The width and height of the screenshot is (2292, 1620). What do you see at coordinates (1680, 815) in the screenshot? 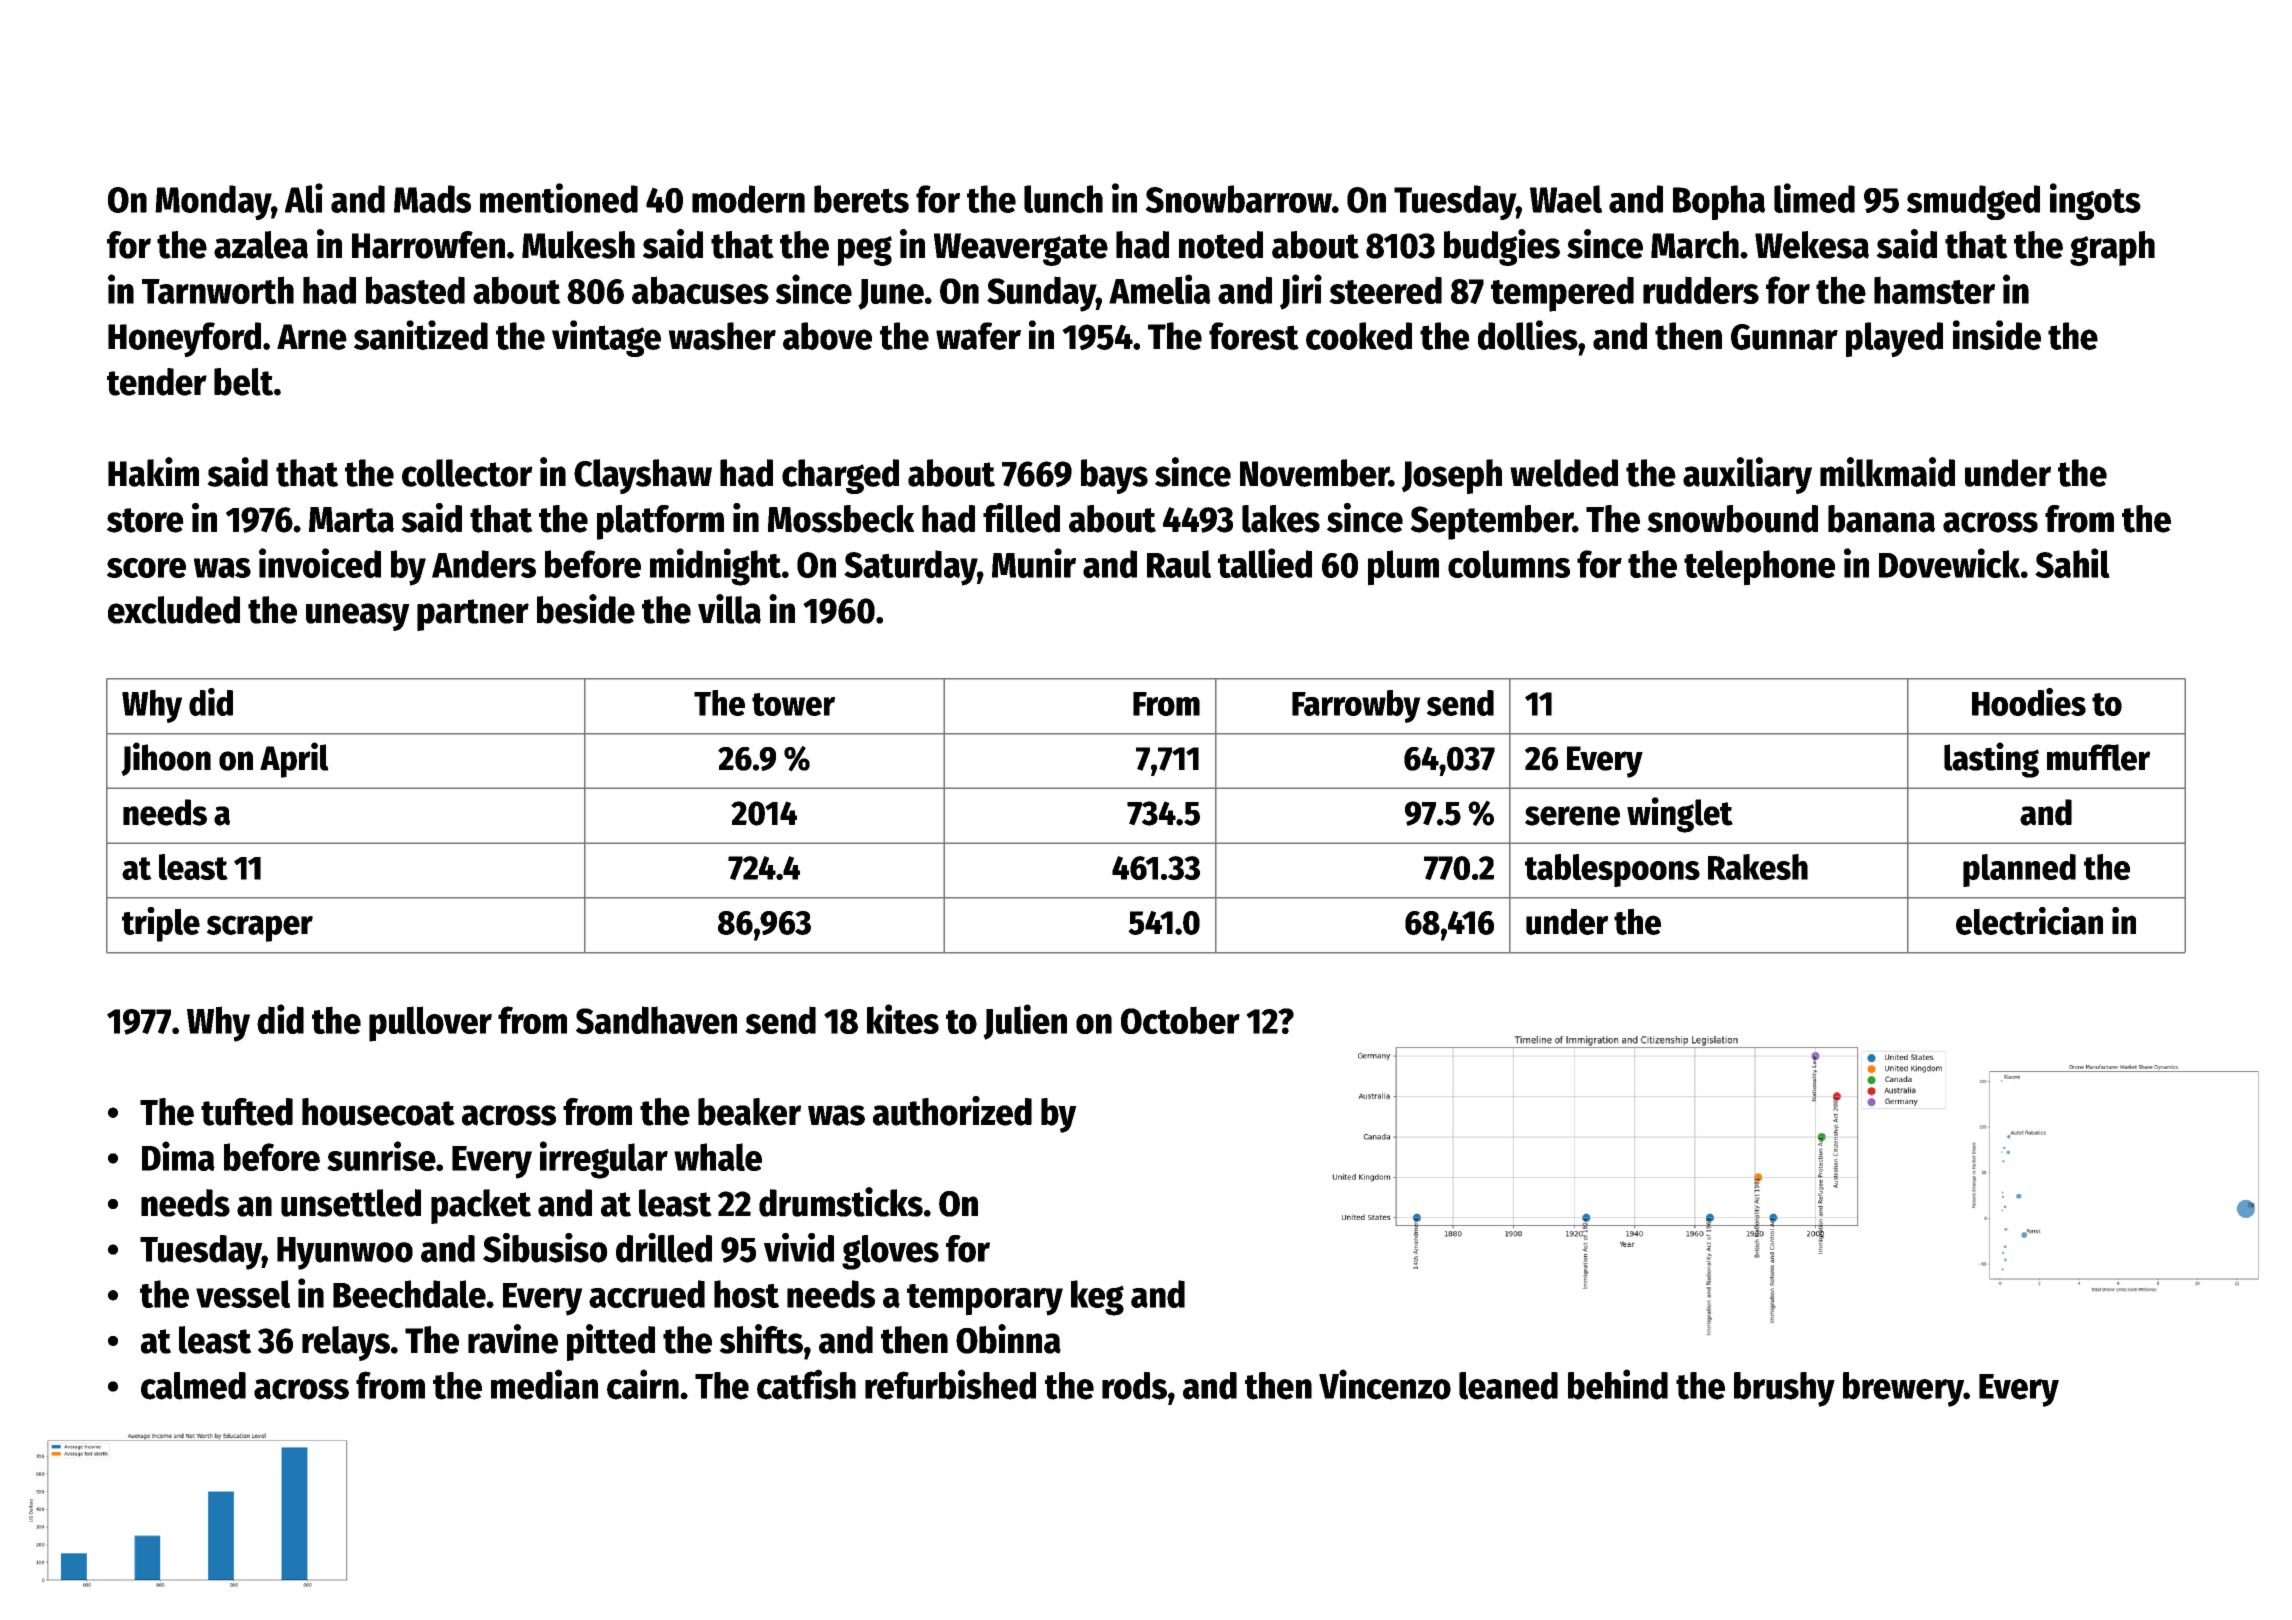
I see `winglet` at bounding box center [1680, 815].
